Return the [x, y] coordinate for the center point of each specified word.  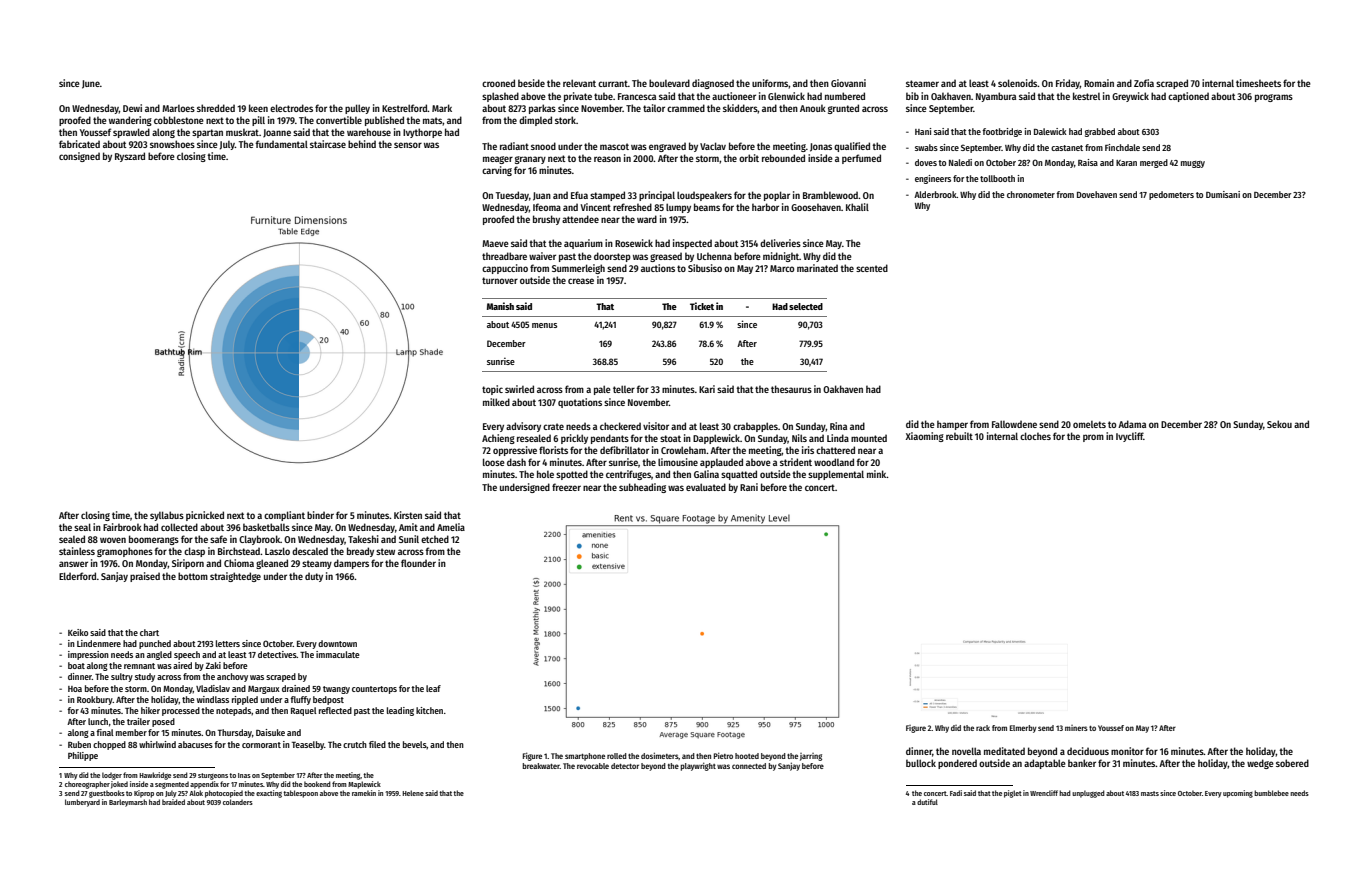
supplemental [836, 475]
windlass [213, 699]
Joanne [277, 133]
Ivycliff [1130, 437]
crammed [686, 108]
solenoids [1018, 83]
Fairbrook [122, 527]
